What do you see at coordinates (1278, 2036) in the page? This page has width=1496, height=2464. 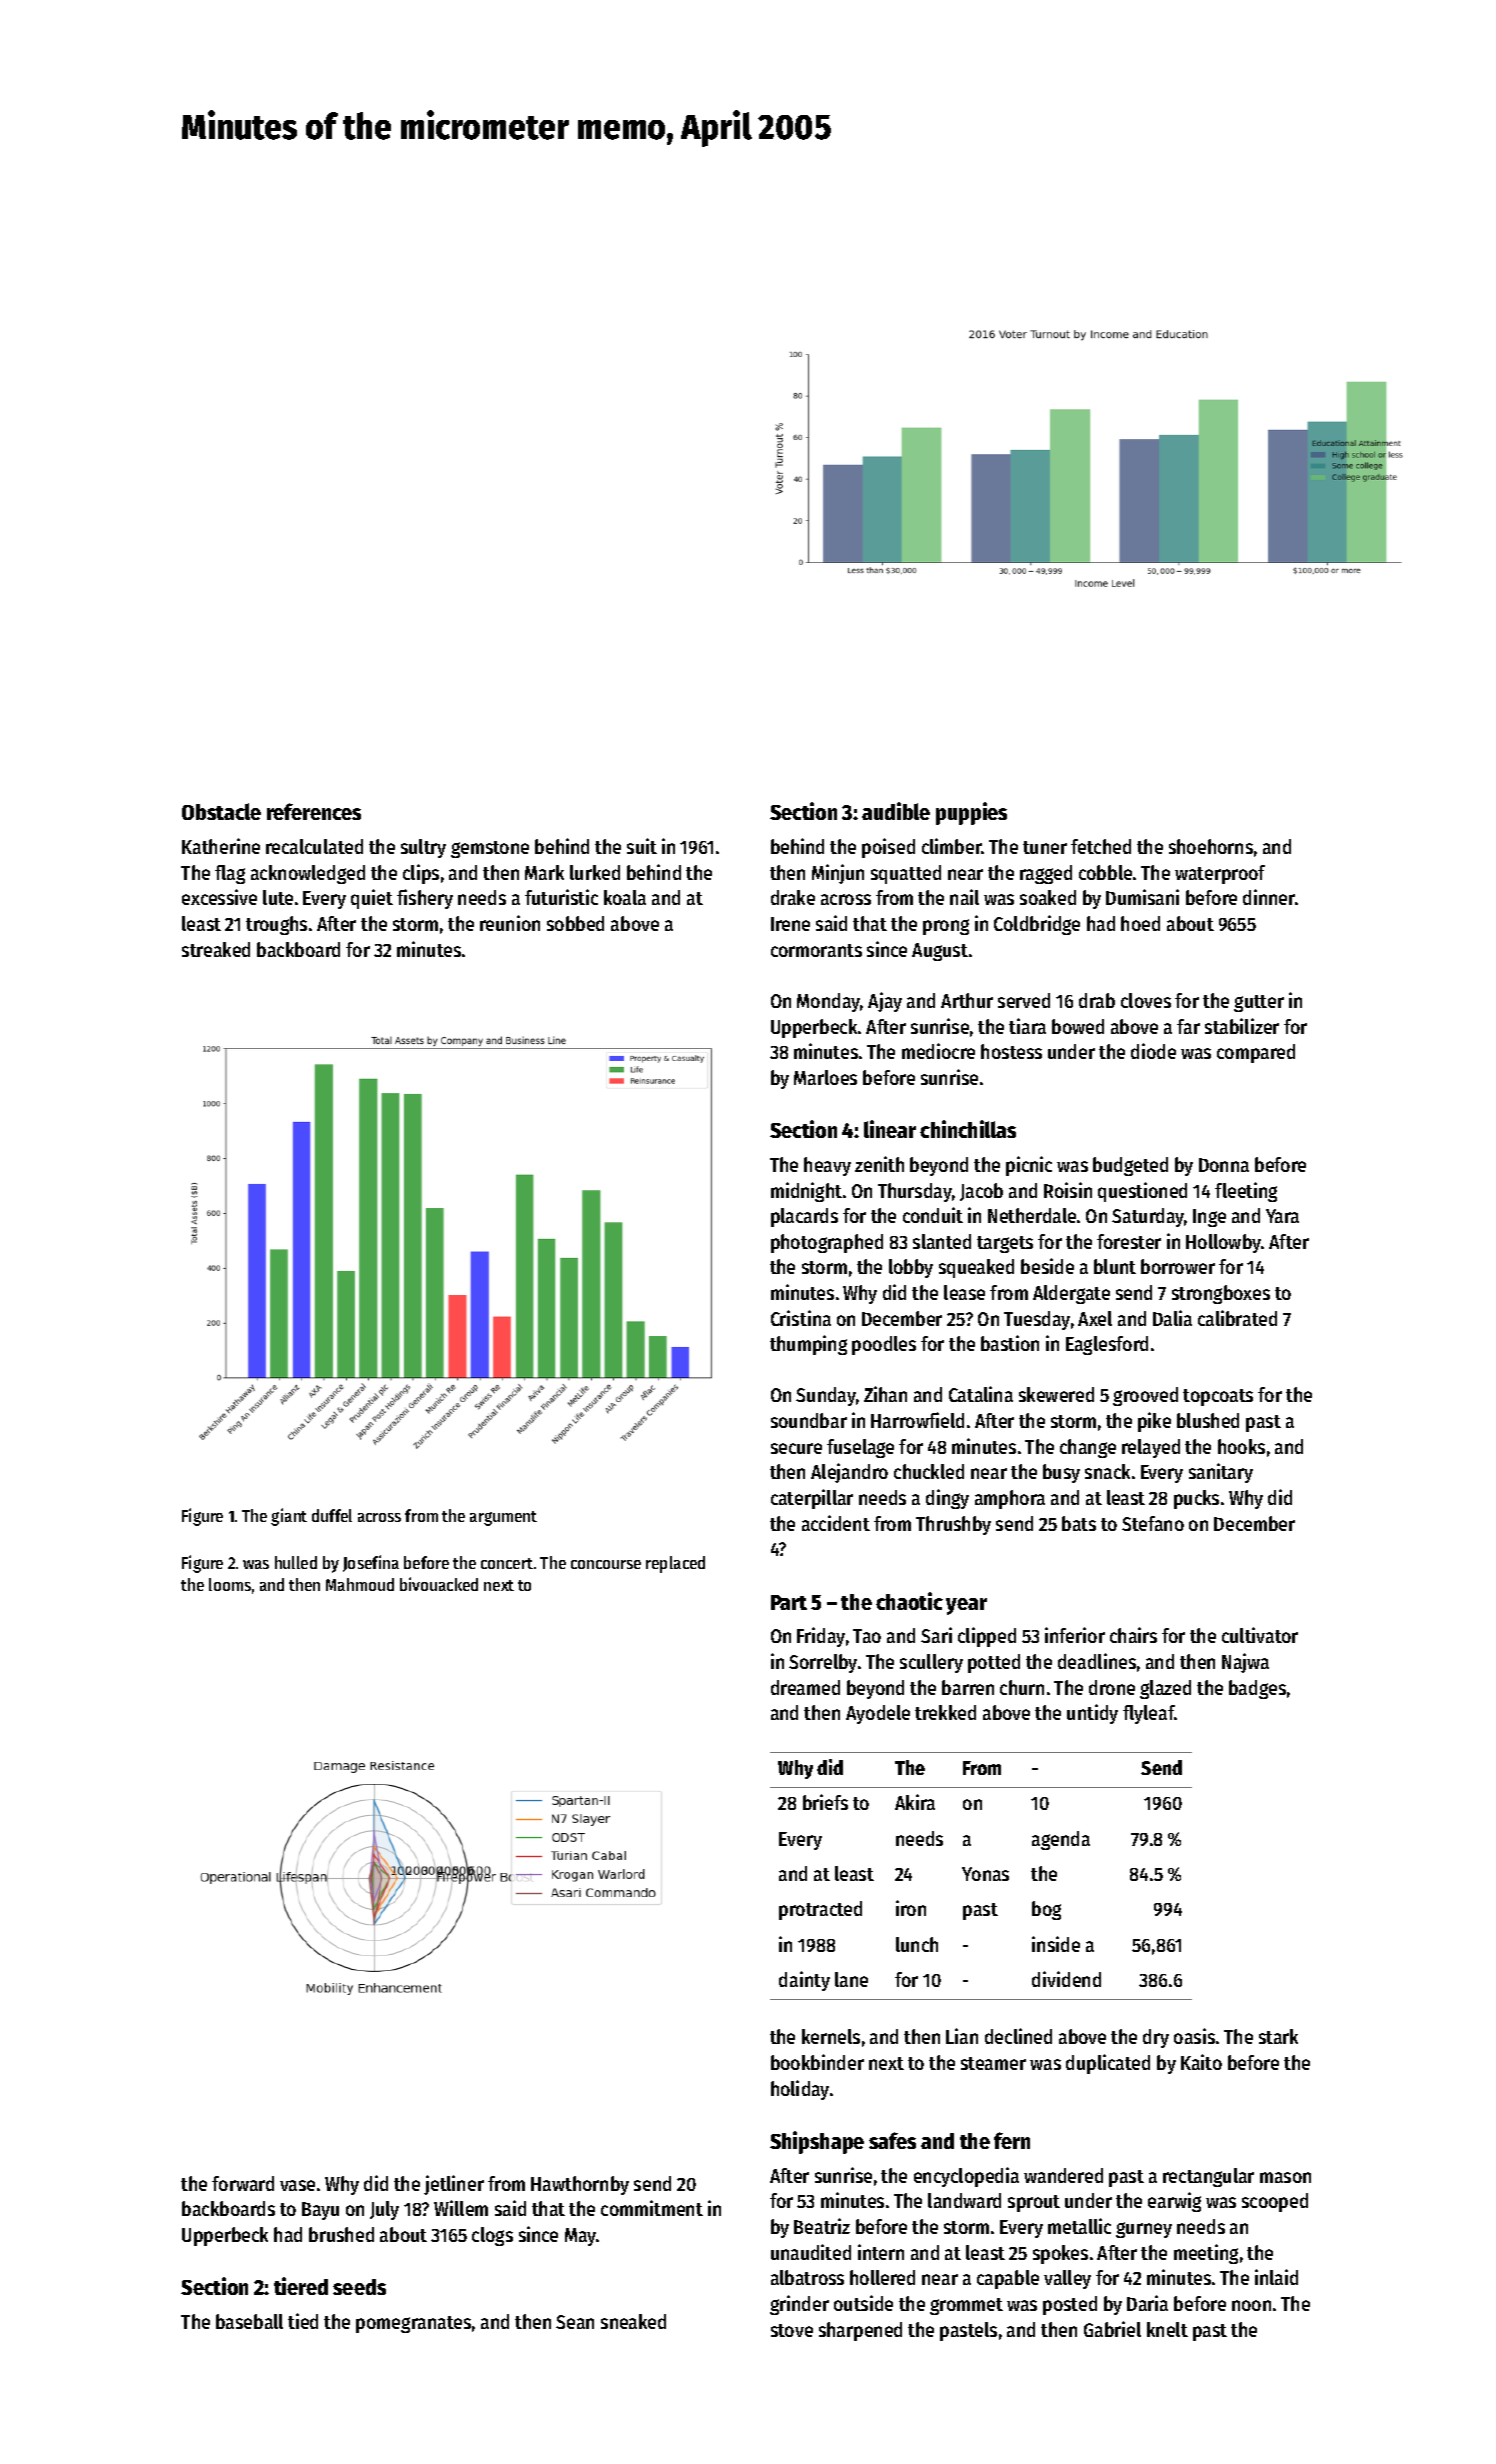 I see `stark` at bounding box center [1278, 2036].
